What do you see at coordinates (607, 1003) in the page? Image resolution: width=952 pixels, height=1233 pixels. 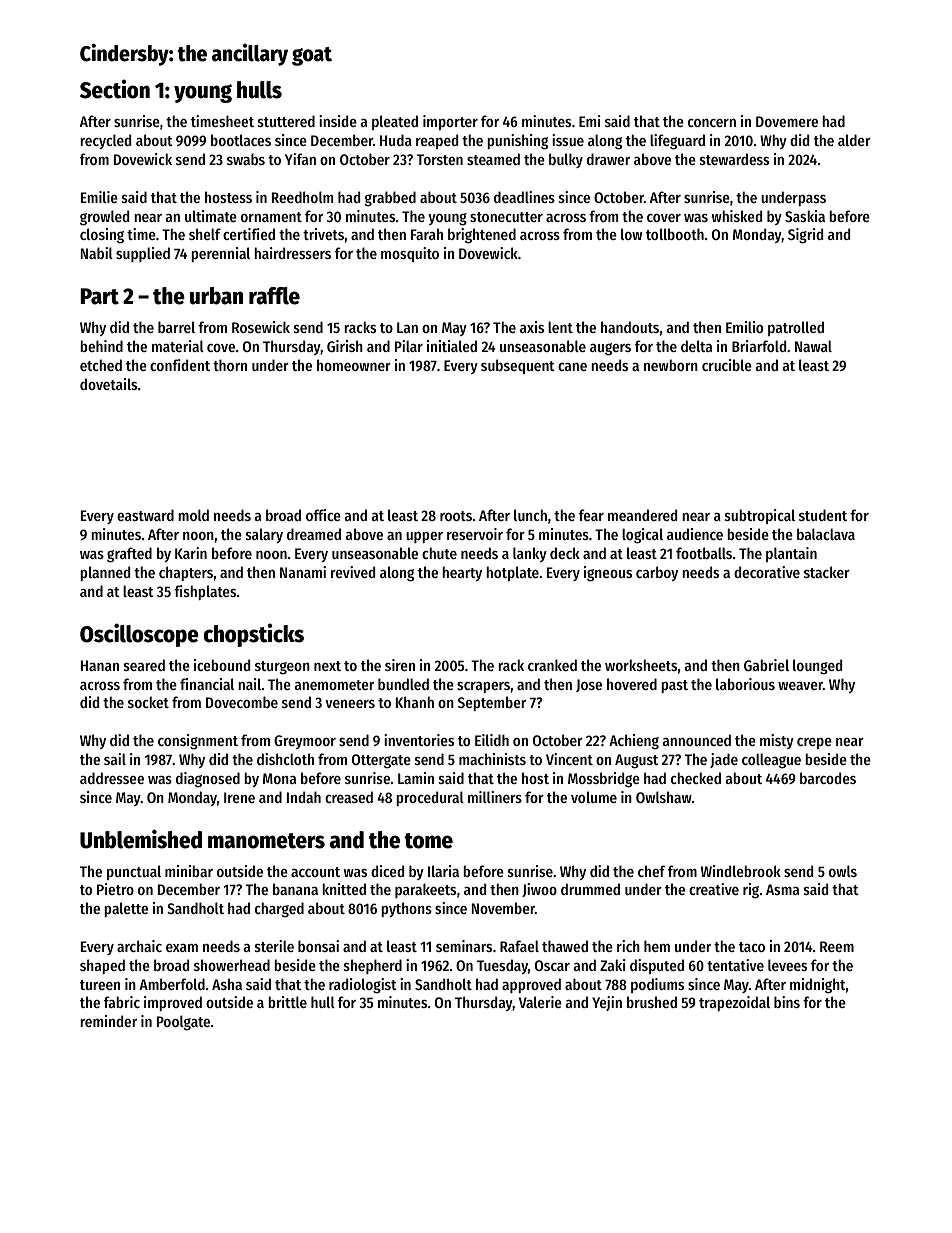 I see `Yejin` at bounding box center [607, 1003].
